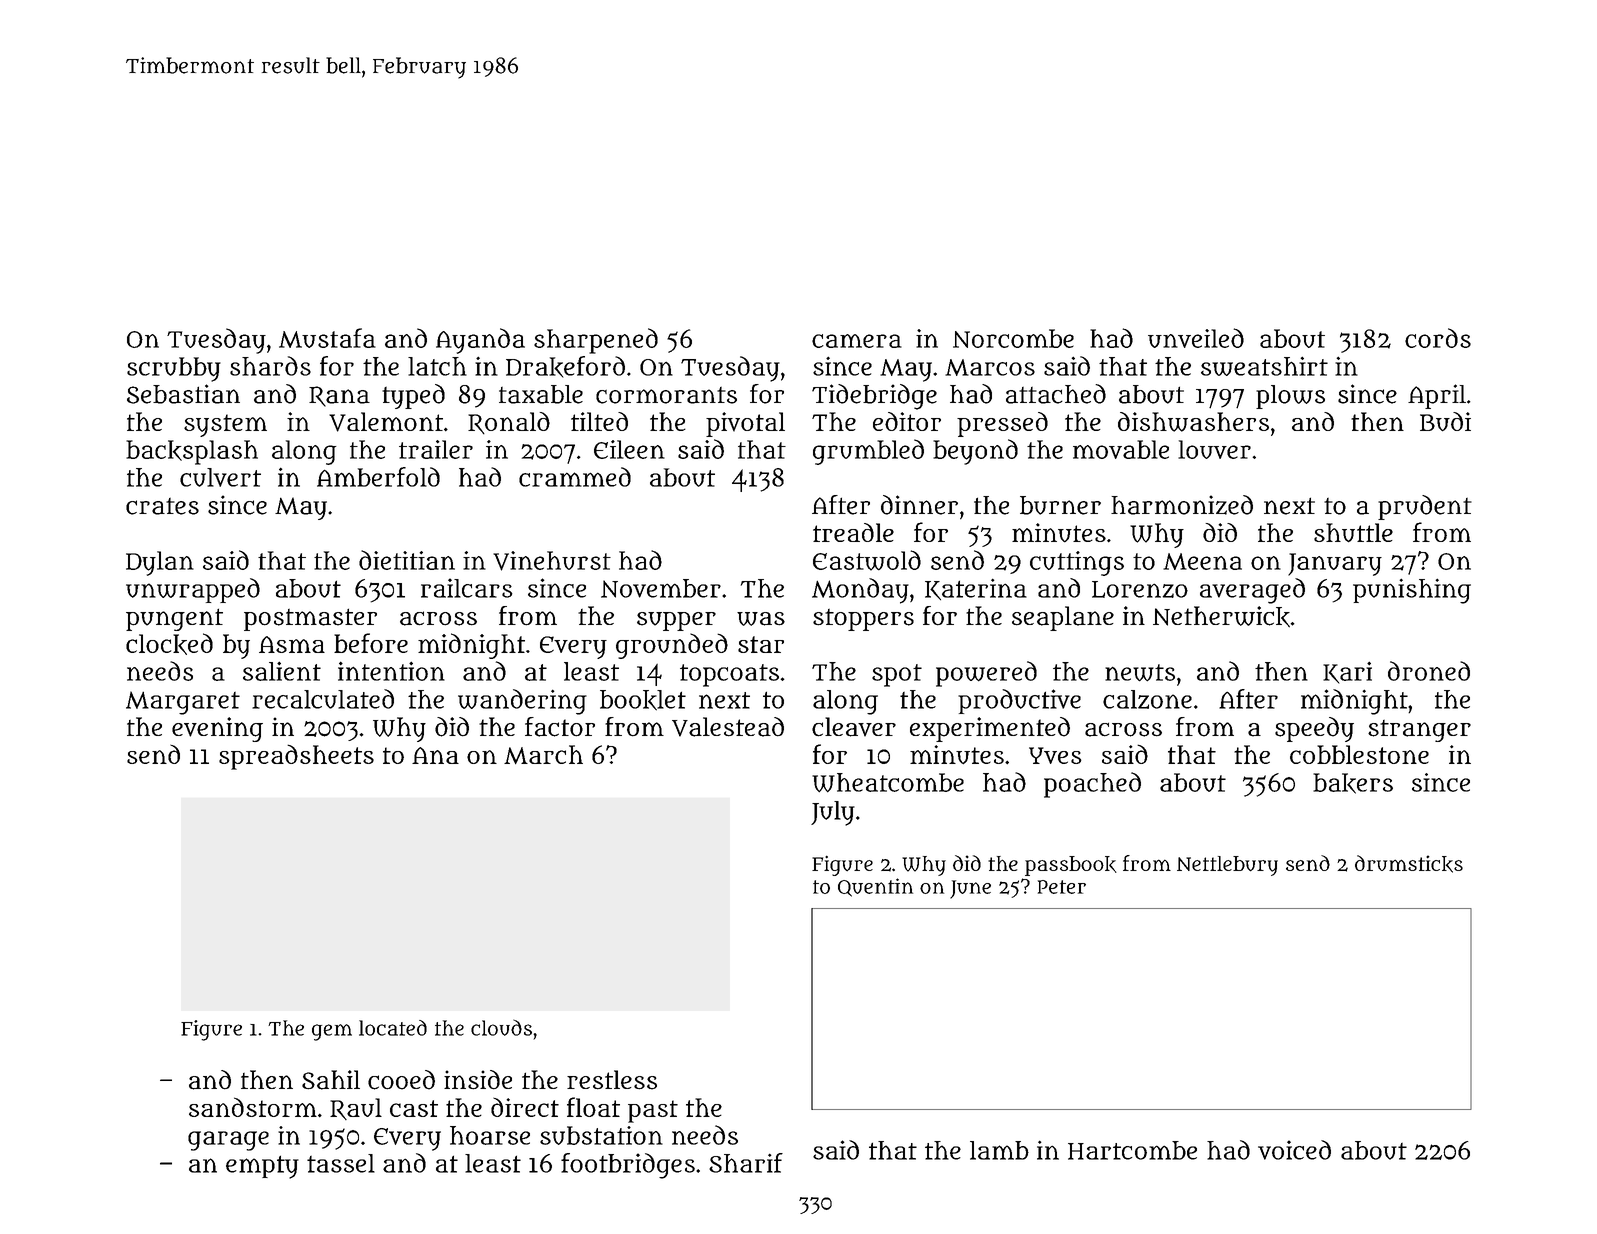 The width and height of the screenshot is (1597, 1234). Describe the element at coordinates (1419, 731) in the screenshot. I see `stranger` at that location.
